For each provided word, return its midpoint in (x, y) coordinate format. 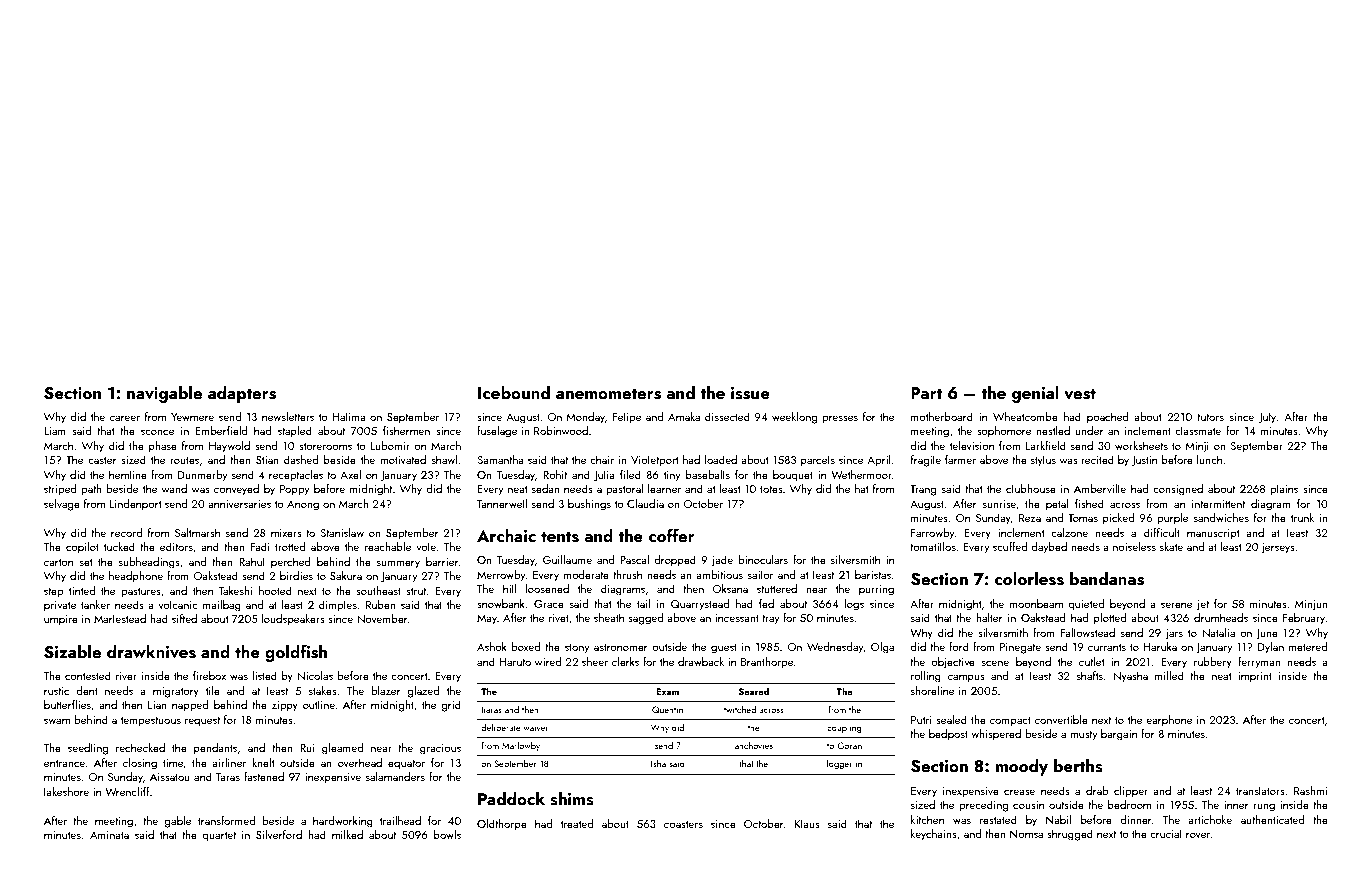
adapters (242, 394)
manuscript (1213, 534)
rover (1198, 835)
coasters (683, 824)
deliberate (501, 727)
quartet (219, 837)
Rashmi (1310, 790)
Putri (921, 720)
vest (1080, 394)
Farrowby (932, 534)
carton (58, 562)
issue (750, 393)
